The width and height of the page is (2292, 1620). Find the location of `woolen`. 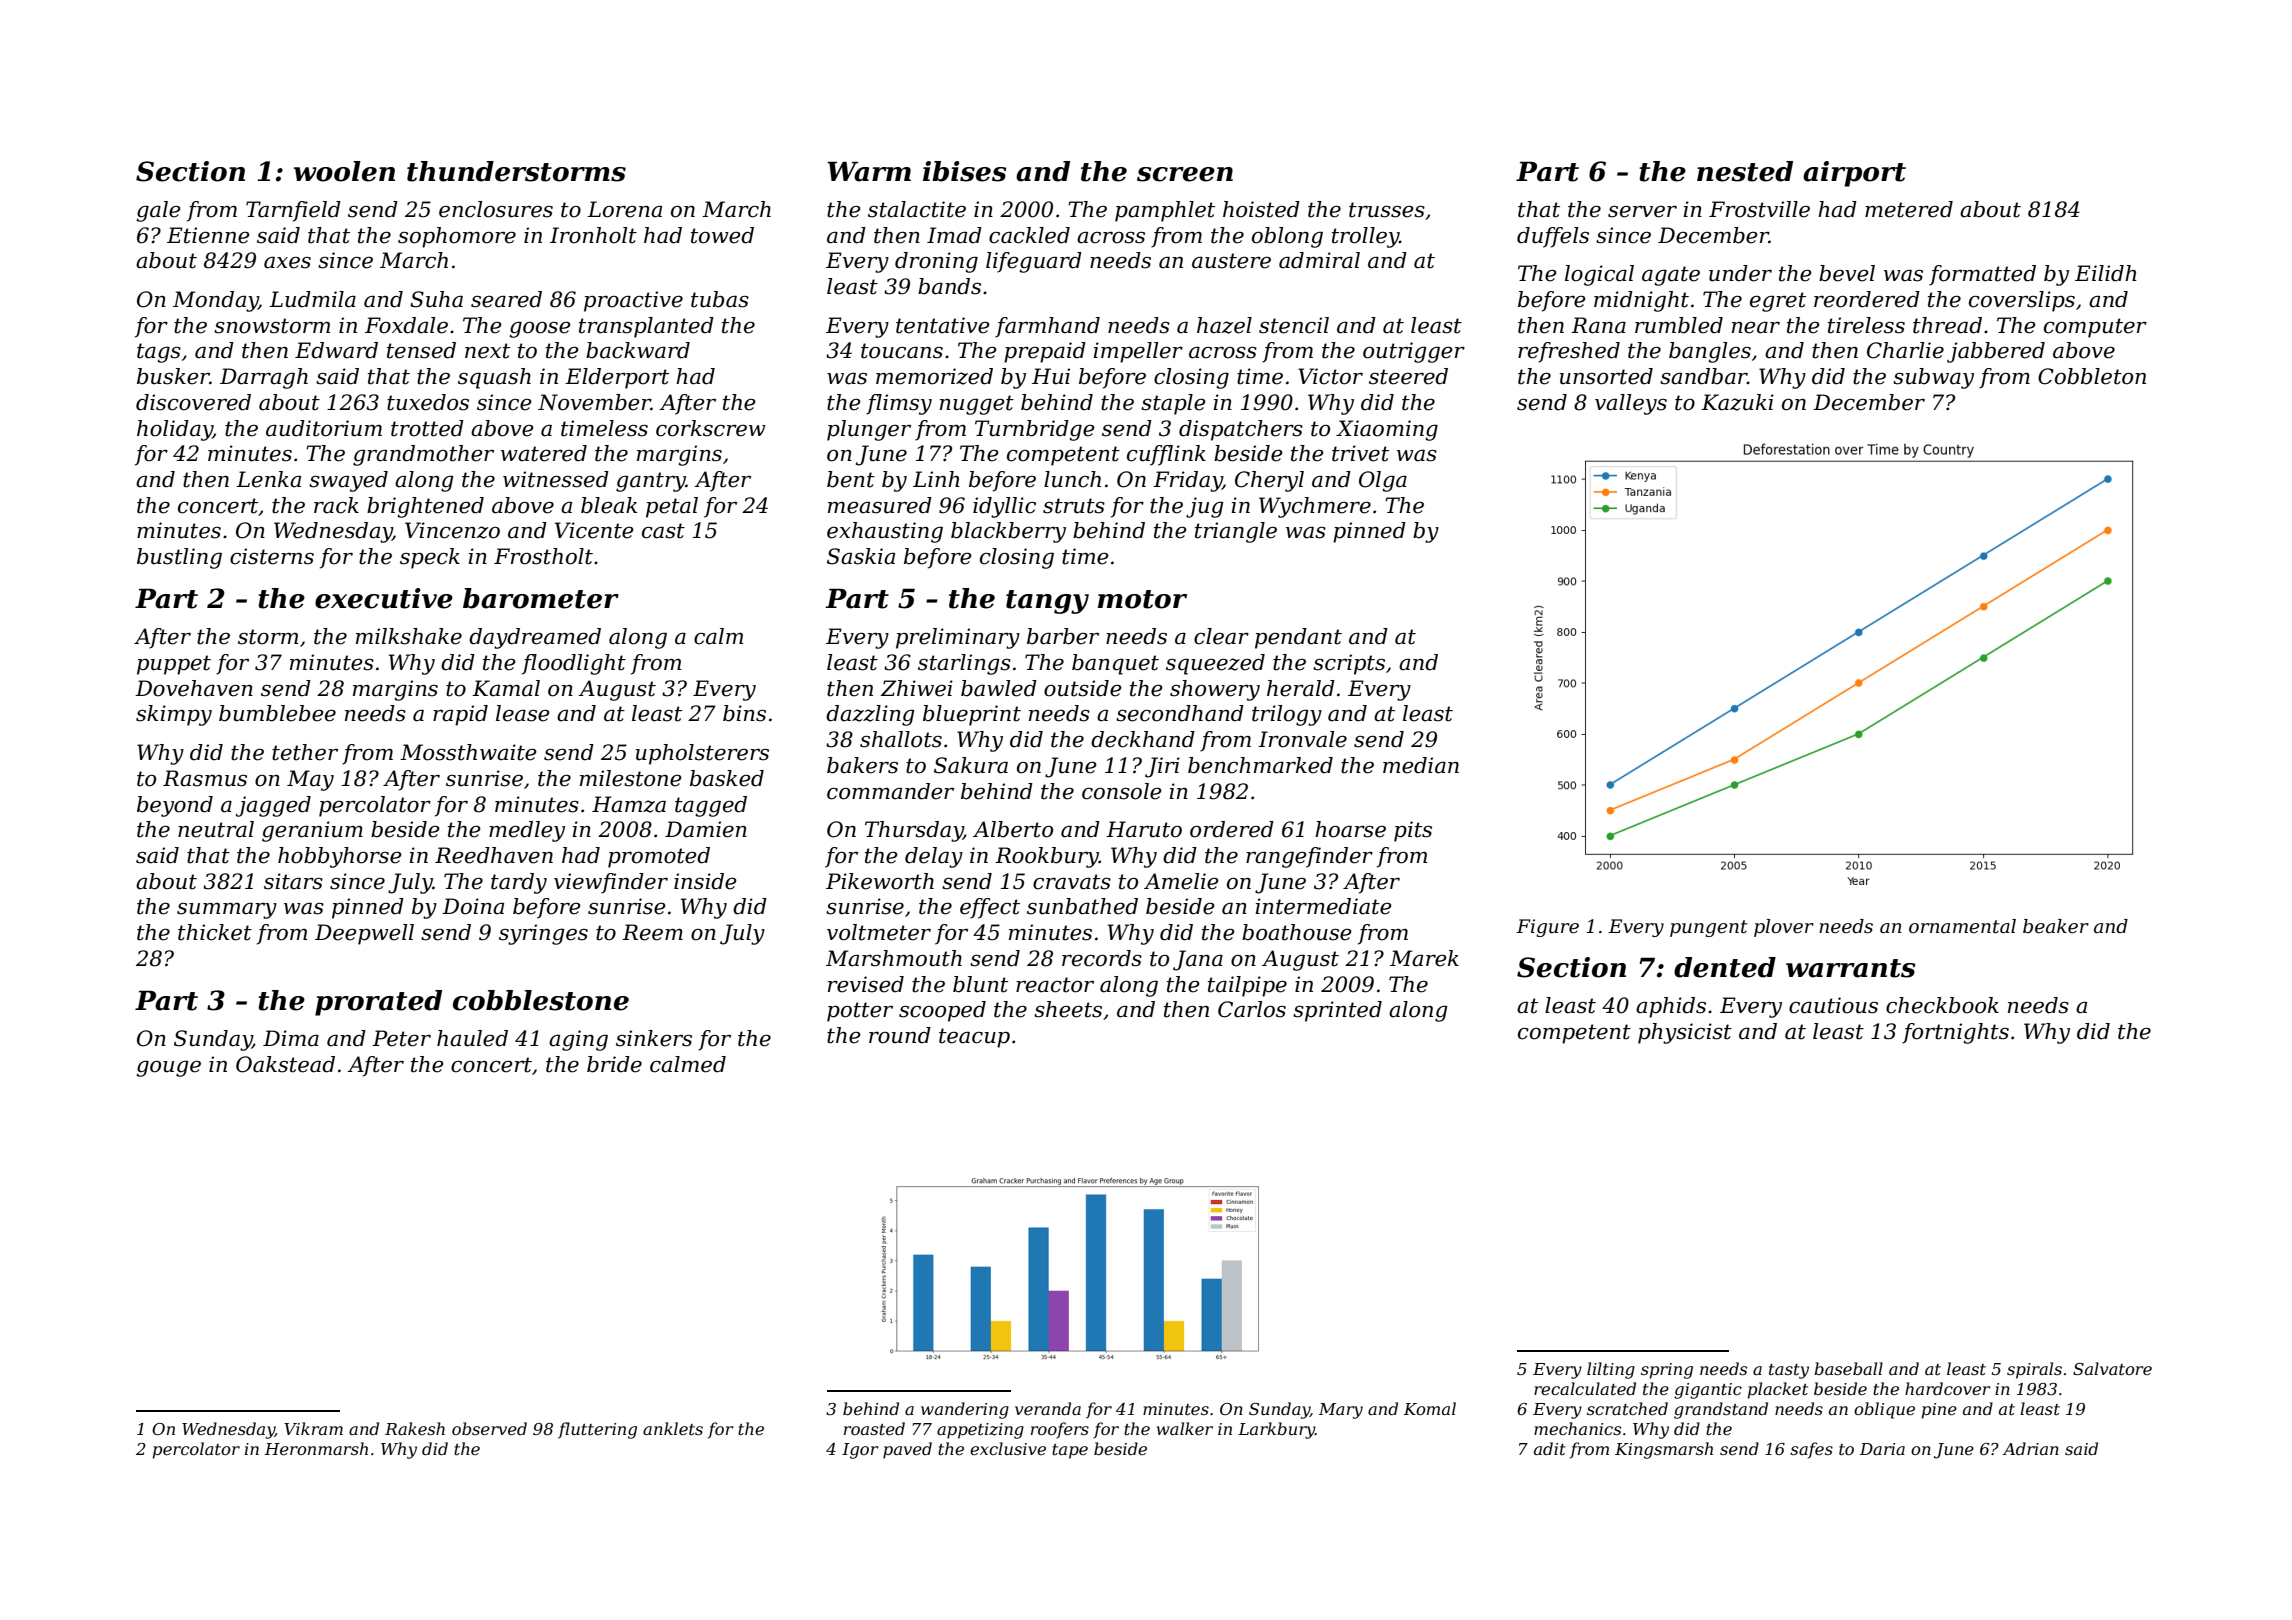

woolen is located at coordinates (344, 171).
